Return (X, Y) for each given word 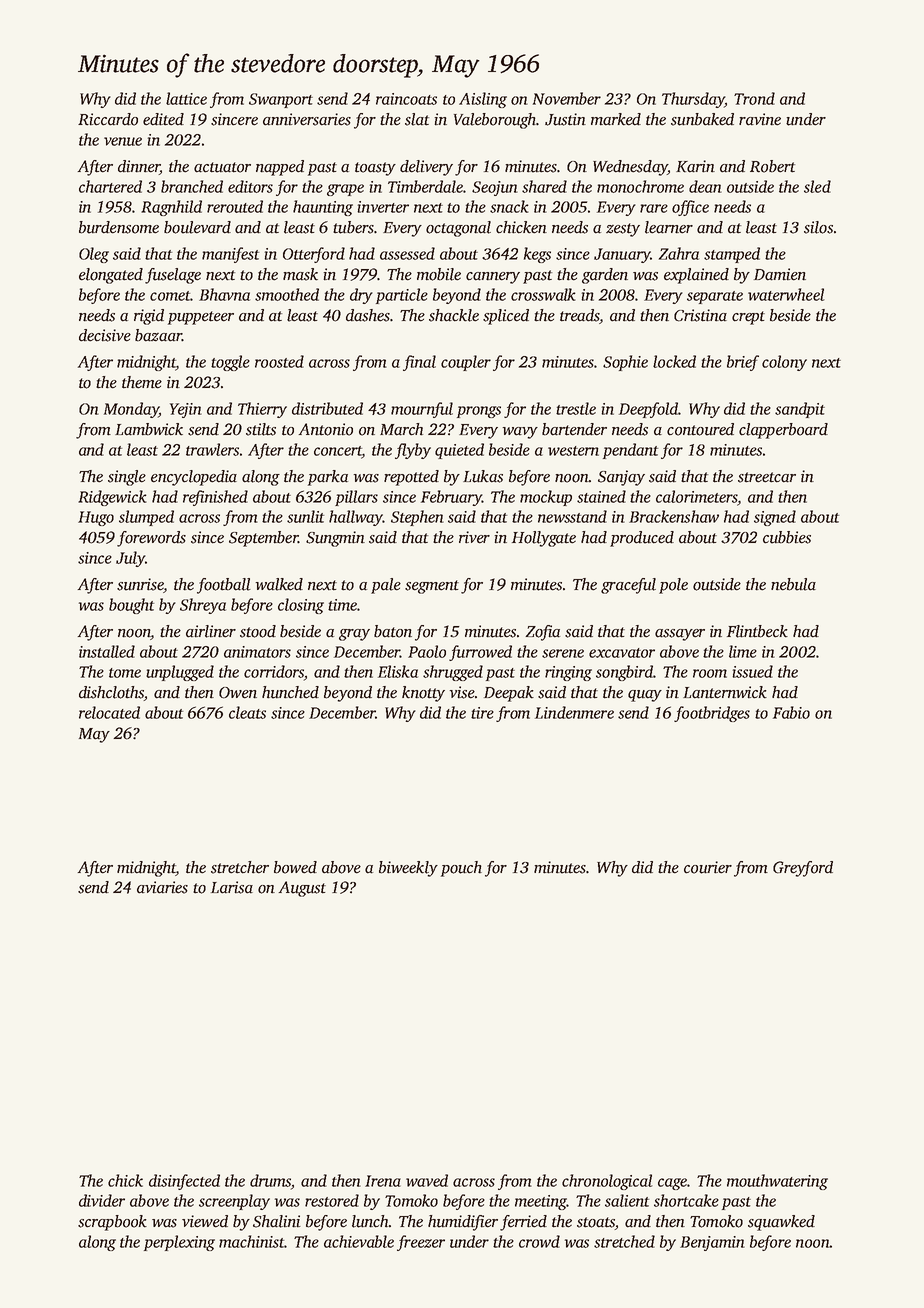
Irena (383, 1181)
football (224, 586)
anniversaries (307, 119)
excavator (622, 653)
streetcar (767, 477)
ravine (760, 119)
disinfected (184, 1182)
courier (708, 867)
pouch (461, 869)
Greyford (803, 869)
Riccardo (108, 119)
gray (354, 635)
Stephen (417, 518)
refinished (215, 498)
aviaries (162, 887)
